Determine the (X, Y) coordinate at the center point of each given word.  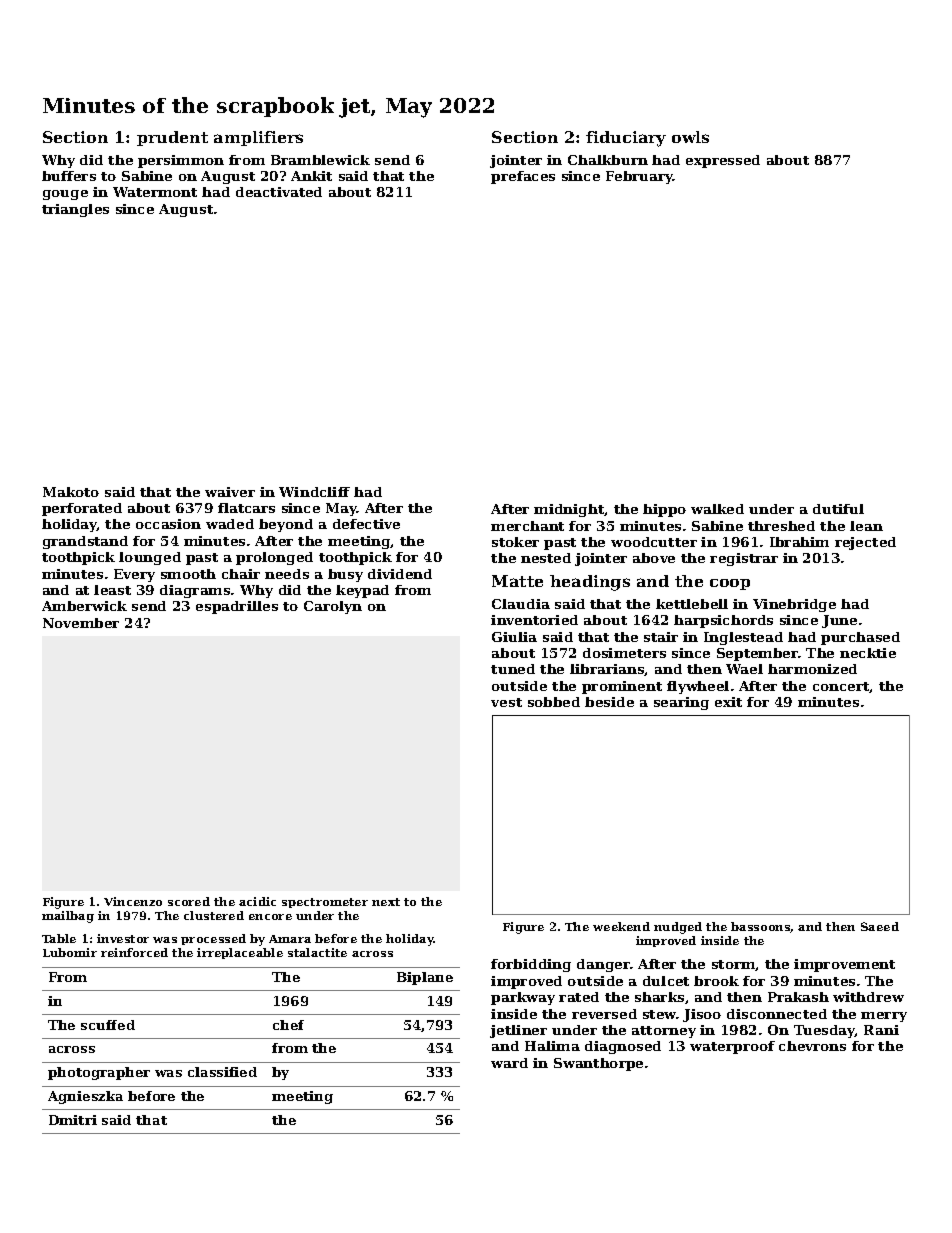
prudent (172, 138)
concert (841, 687)
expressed (723, 161)
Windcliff (314, 492)
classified (222, 1072)
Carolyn (333, 607)
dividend (400, 574)
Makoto (71, 492)
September (758, 654)
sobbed (554, 702)
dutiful (838, 509)
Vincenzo (133, 901)
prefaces (523, 177)
